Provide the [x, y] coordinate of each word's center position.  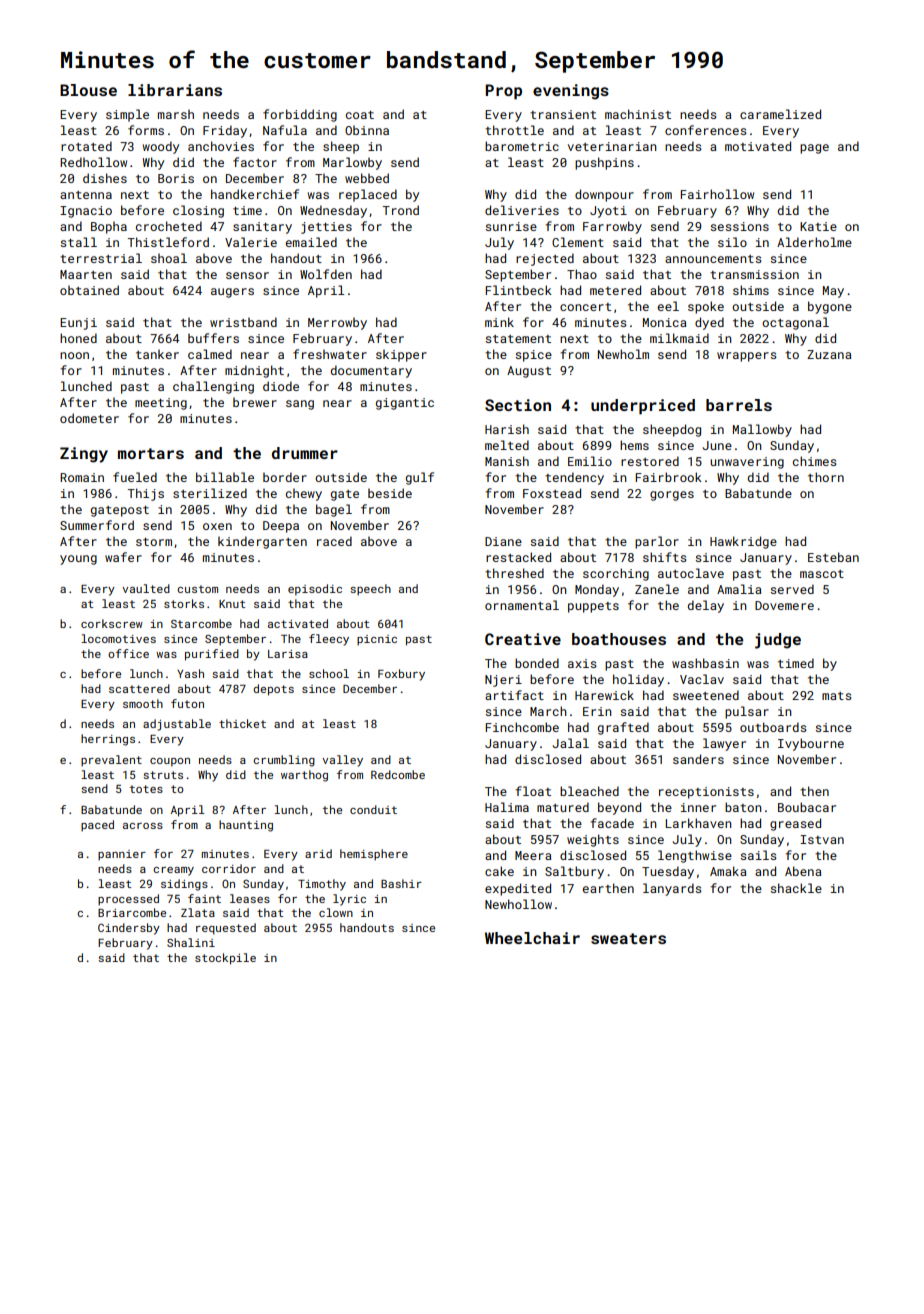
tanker [157, 354]
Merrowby [337, 323]
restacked [518, 557]
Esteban [833, 557]
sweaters [628, 938]
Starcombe [201, 623]
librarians [175, 90]
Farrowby [612, 227]
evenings [571, 92]
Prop [504, 92]
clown [336, 912]
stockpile [225, 959]
